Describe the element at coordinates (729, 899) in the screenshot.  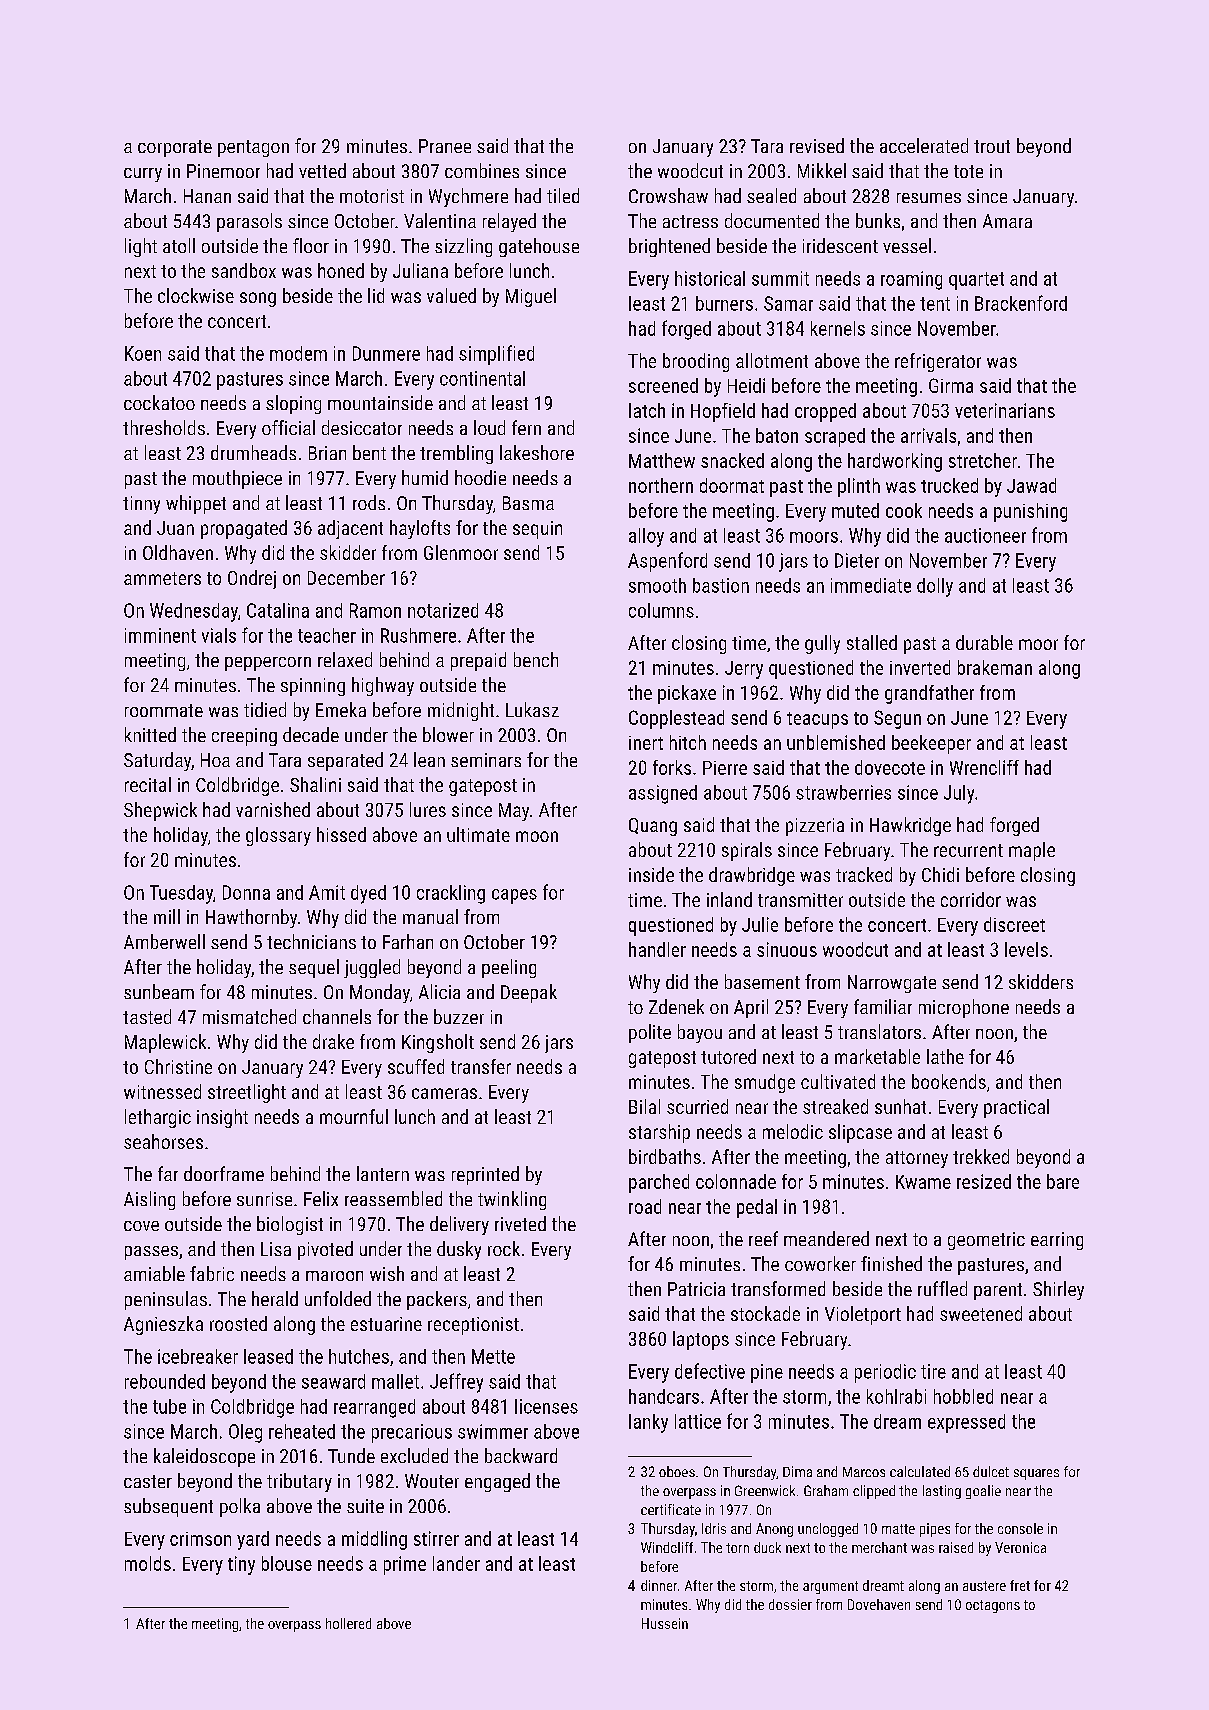
I see `inland` at that location.
